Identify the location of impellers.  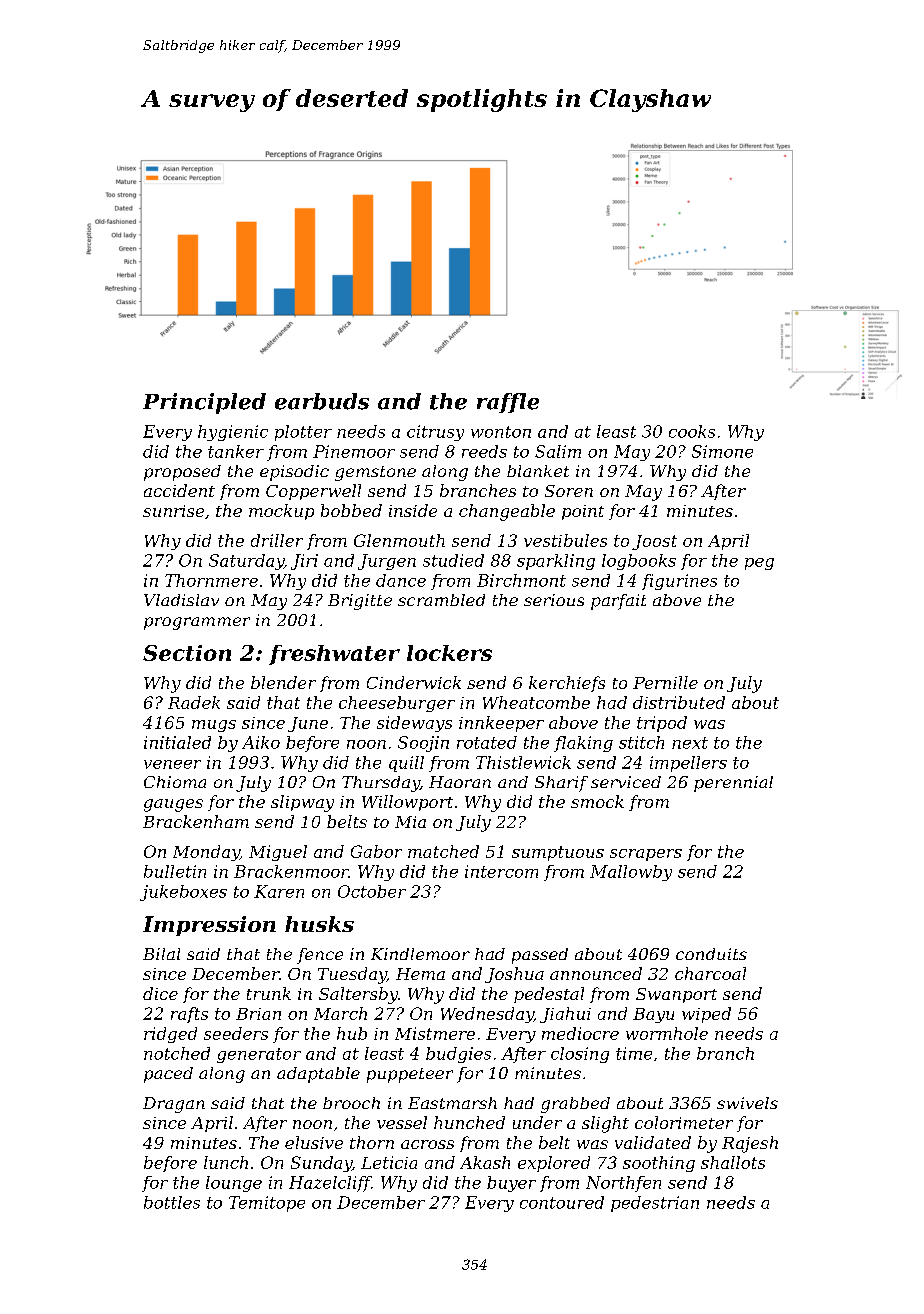
(688, 764).
